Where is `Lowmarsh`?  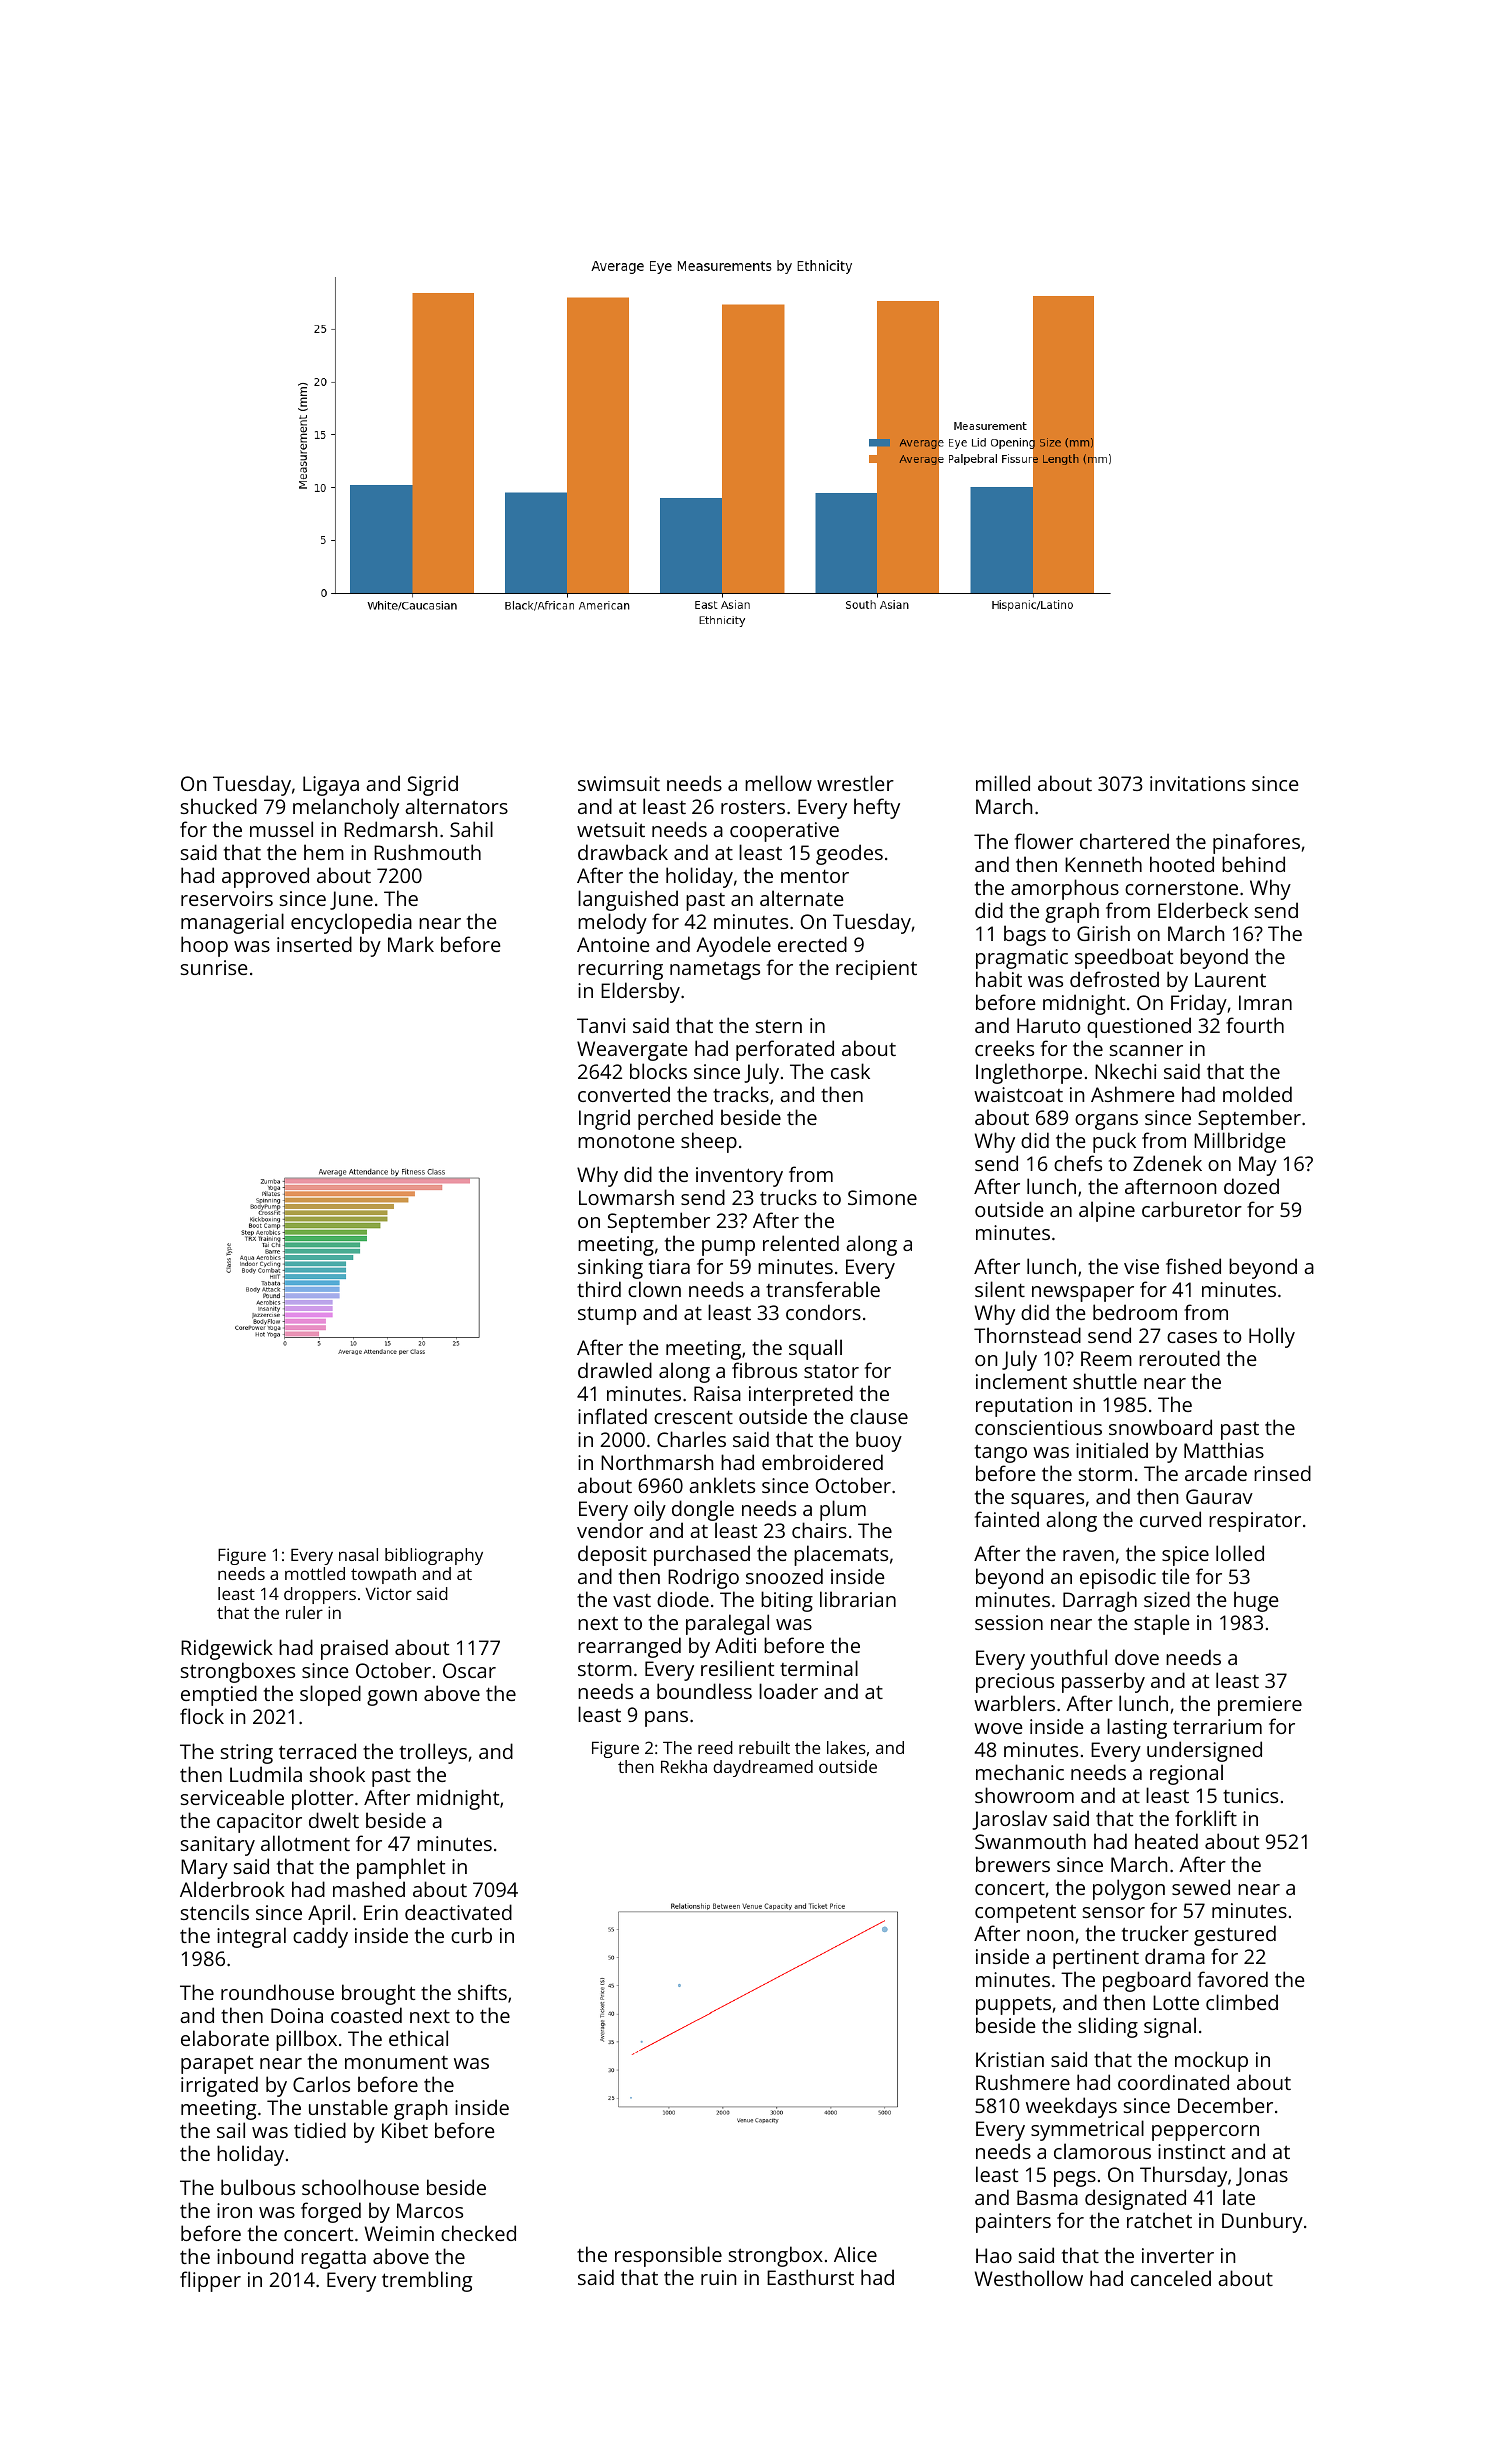
Lowmarsh is located at coordinates (626, 1197).
